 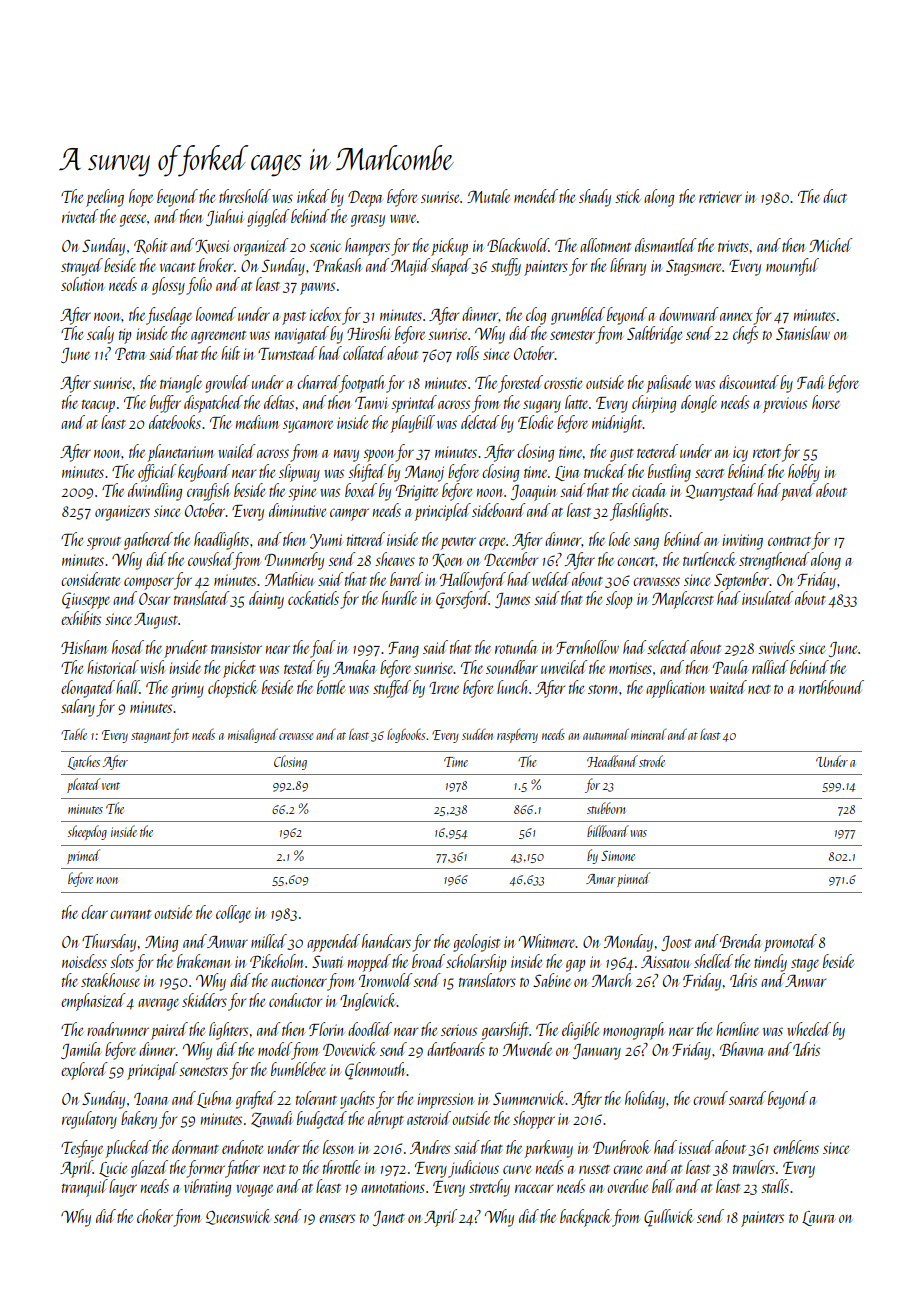 What do you see at coordinates (790, 943) in the screenshot?
I see `promoted` at bounding box center [790, 943].
